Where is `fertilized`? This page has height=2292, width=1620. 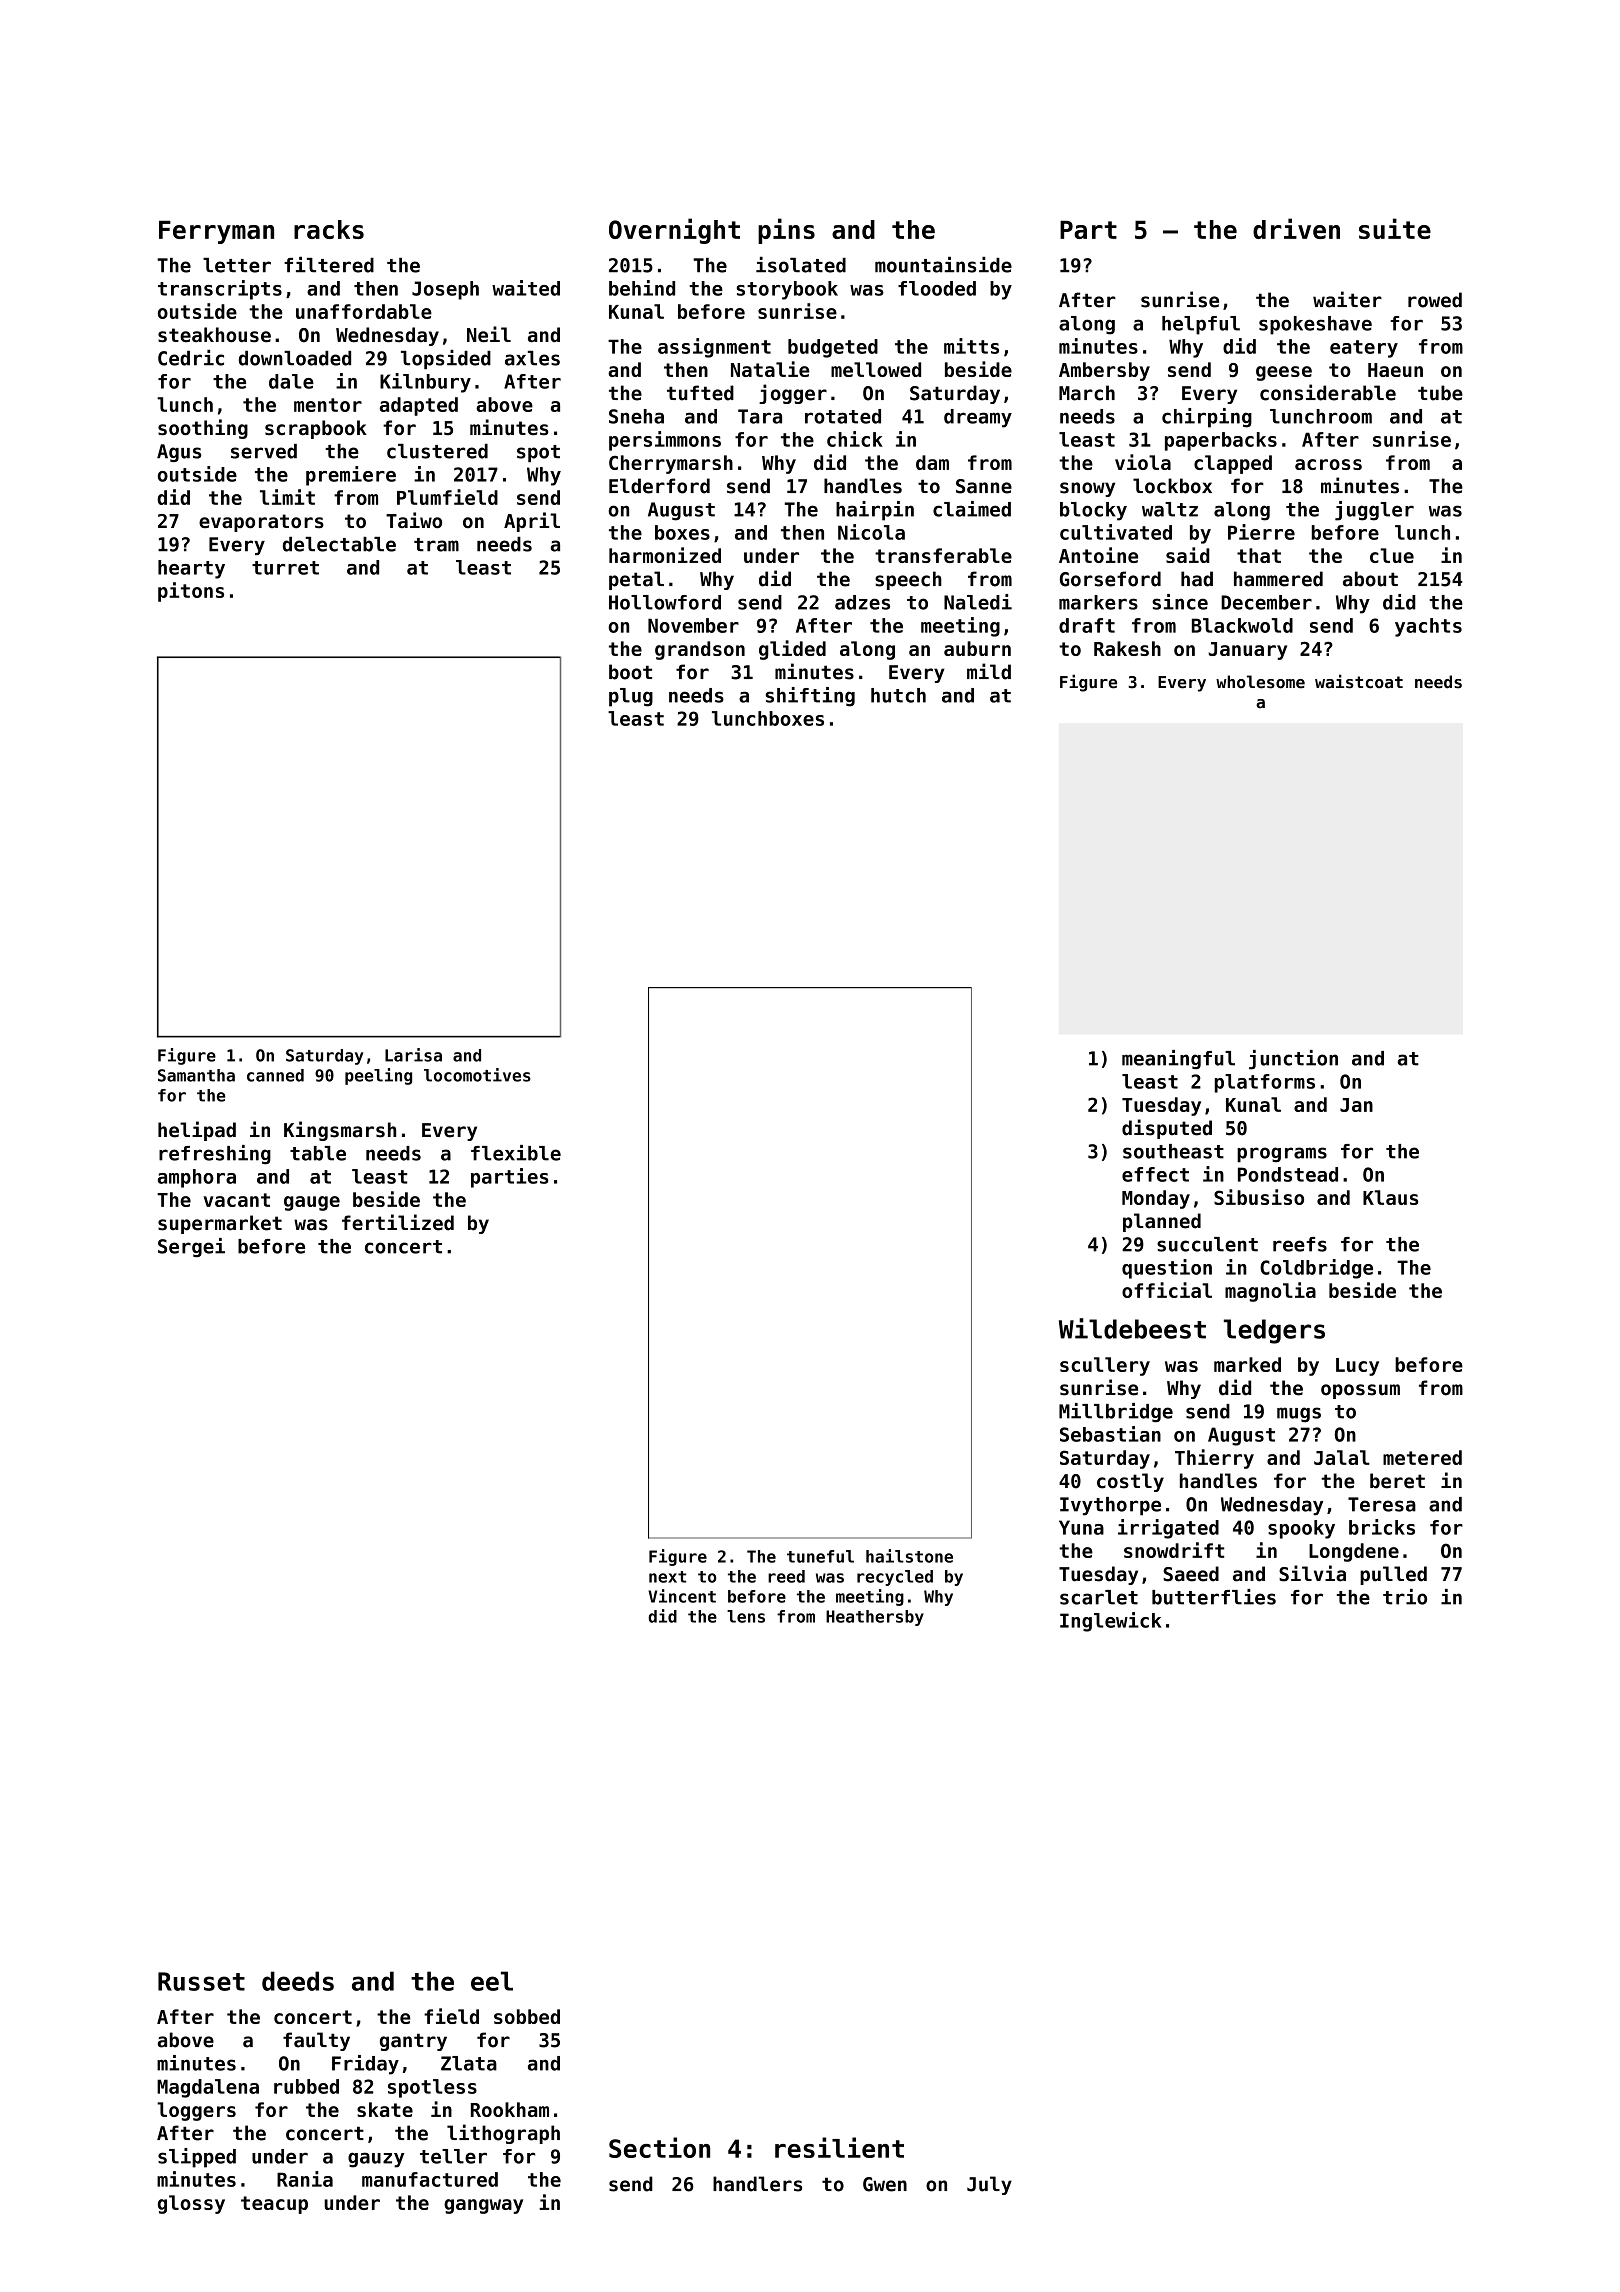
fertilized is located at coordinates (398, 1222).
